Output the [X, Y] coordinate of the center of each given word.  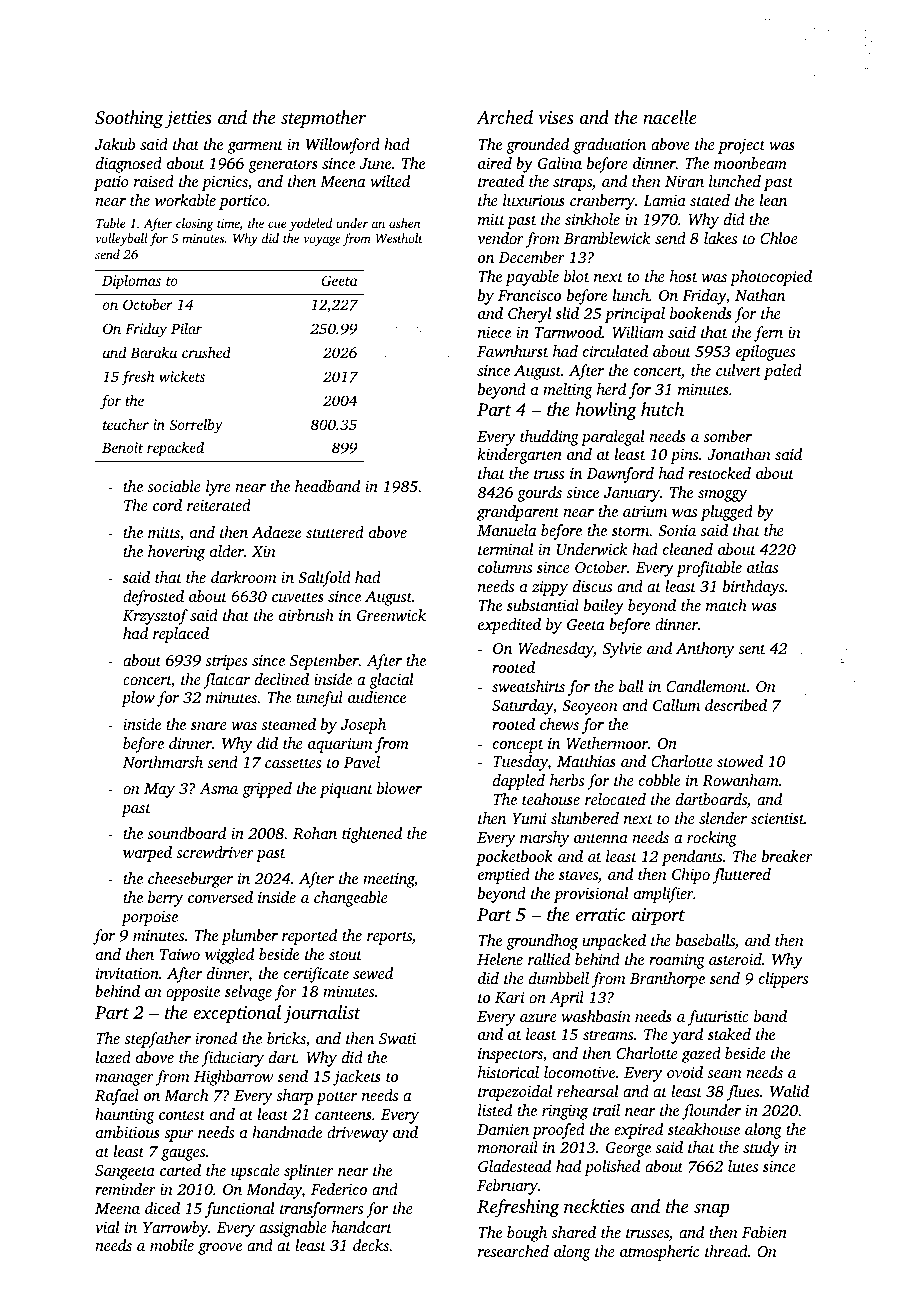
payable [532, 278]
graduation [609, 146]
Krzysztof [155, 617]
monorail [508, 1147]
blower [399, 788]
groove [220, 1249]
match [726, 605]
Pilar [186, 328]
